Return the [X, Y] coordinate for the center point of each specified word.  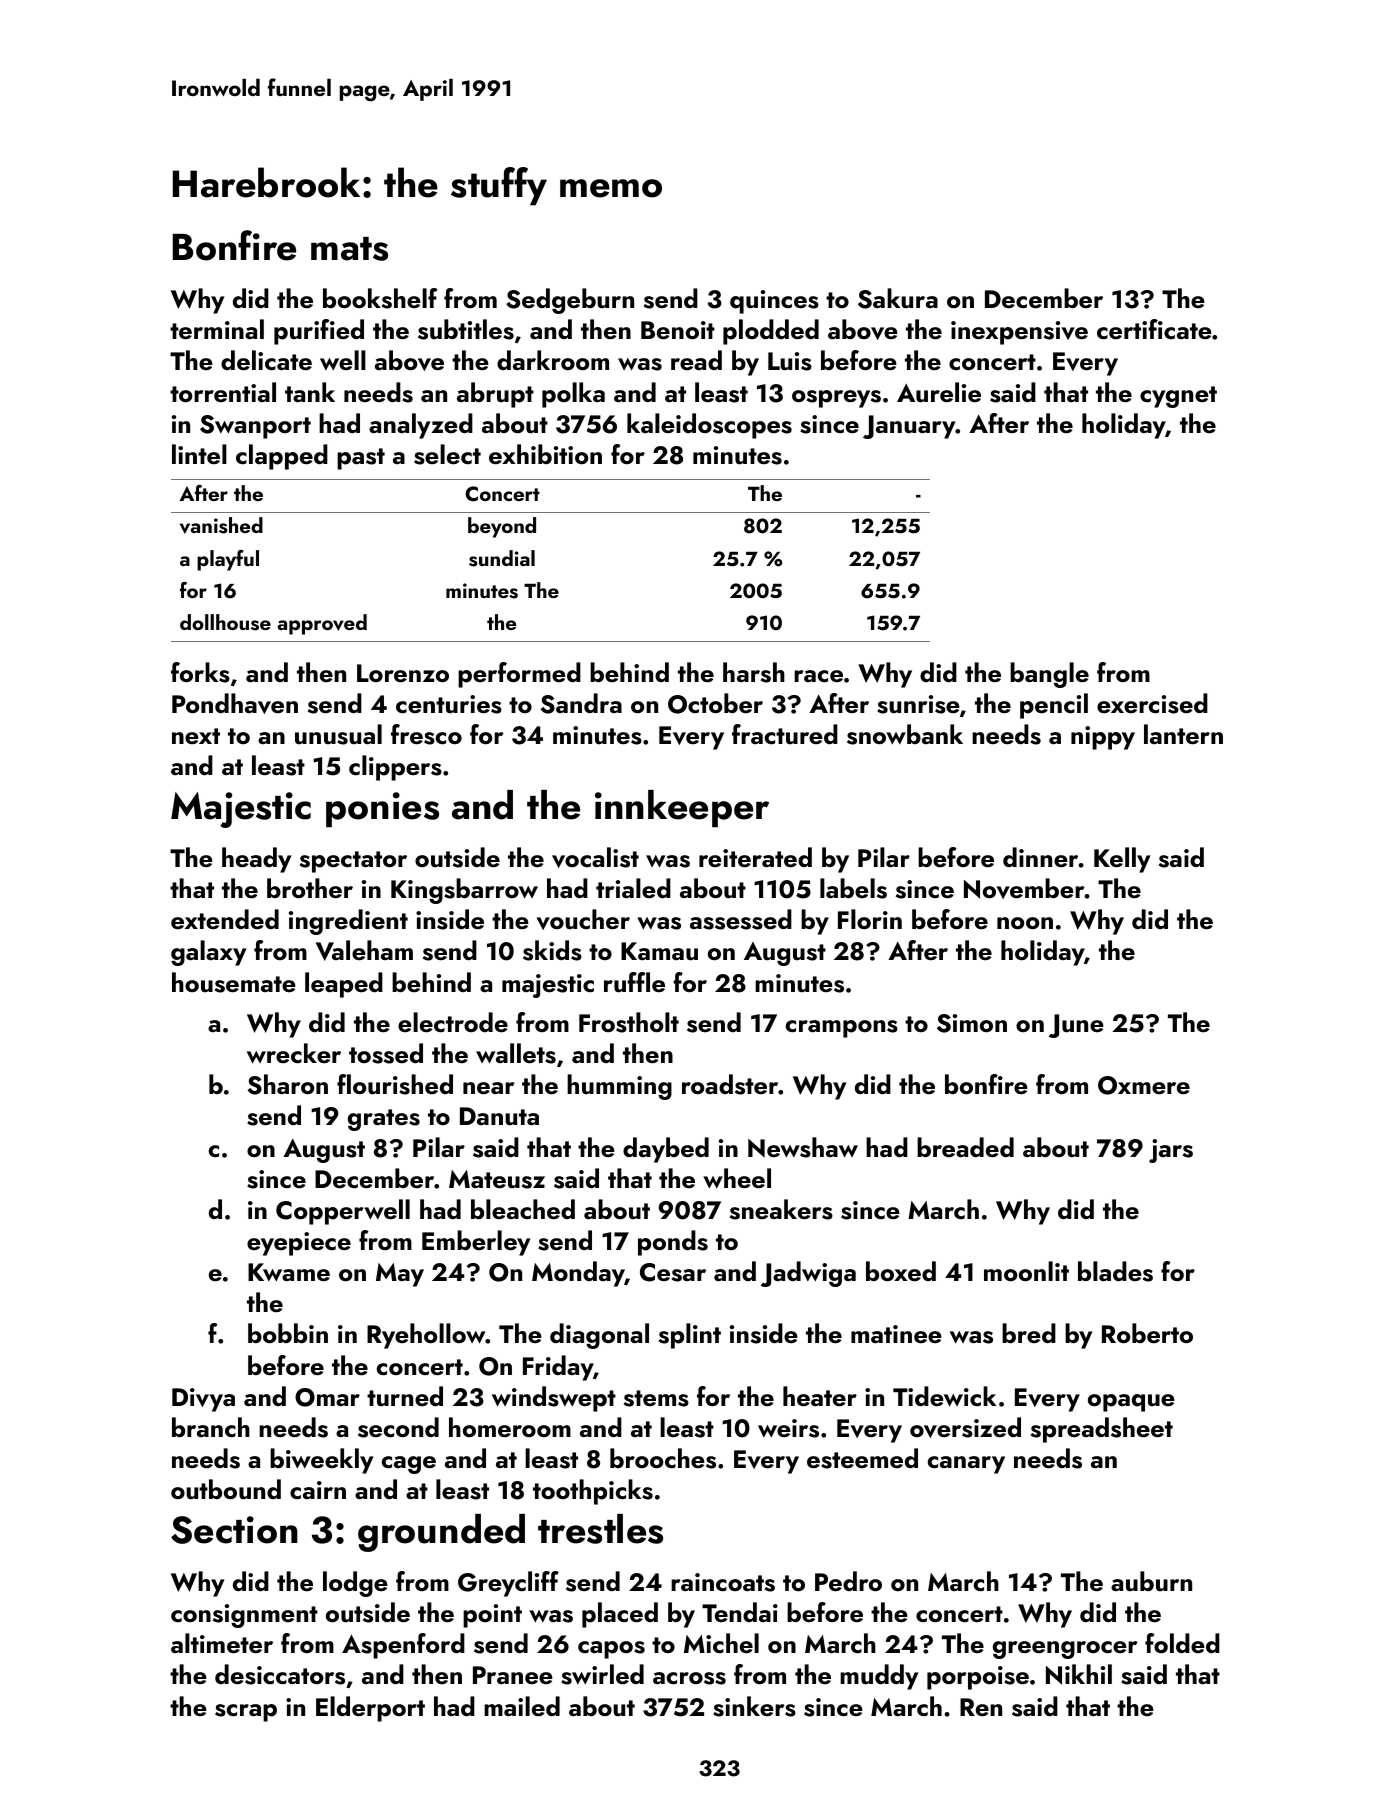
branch [211, 1427]
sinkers [754, 1706]
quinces [774, 302]
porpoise [978, 1678]
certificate [1154, 329]
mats [349, 249]
